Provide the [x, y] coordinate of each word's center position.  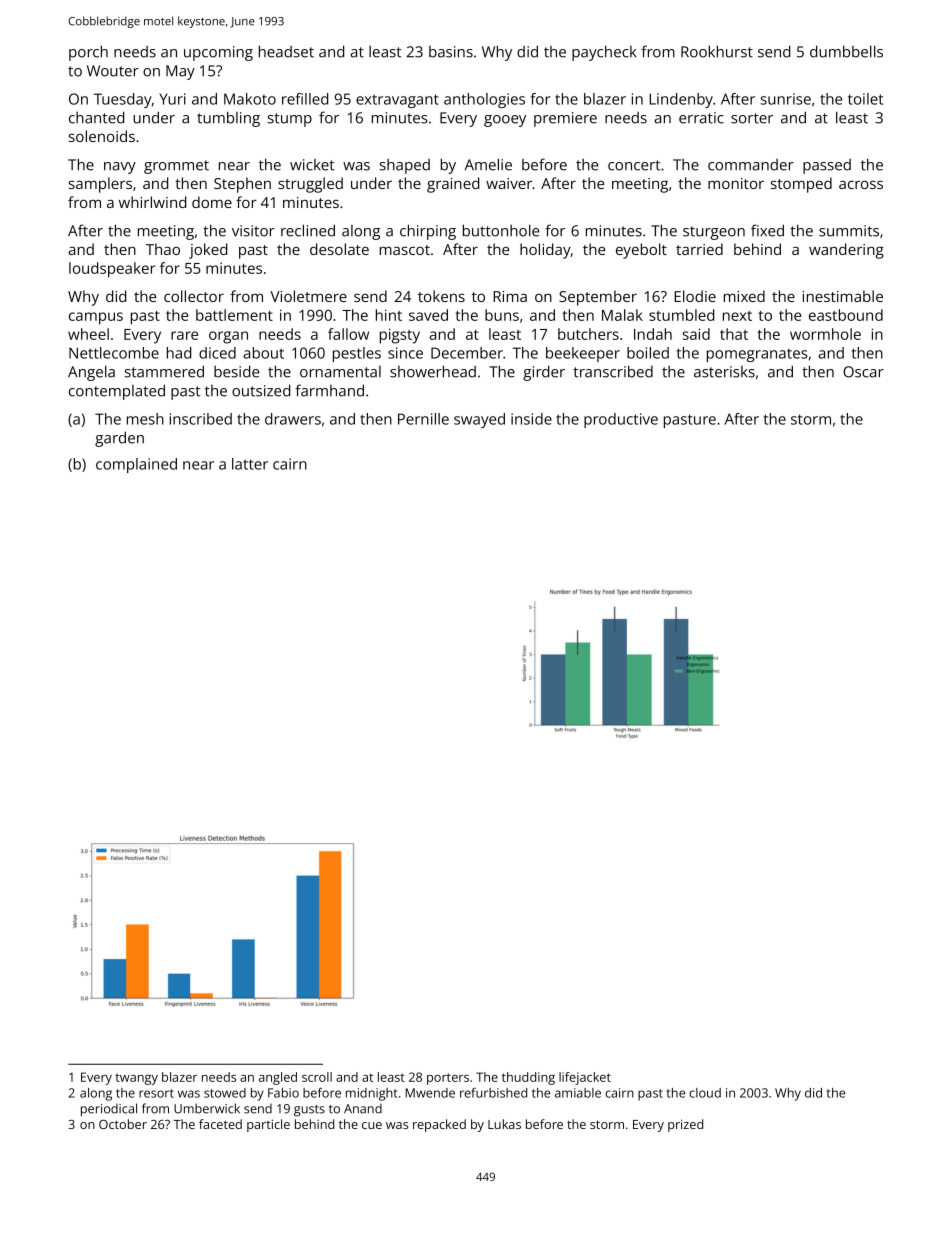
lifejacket [585, 1078]
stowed [225, 1093]
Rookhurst [717, 51]
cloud [705, 1093]
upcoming [218, 53]
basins [451, 52]
